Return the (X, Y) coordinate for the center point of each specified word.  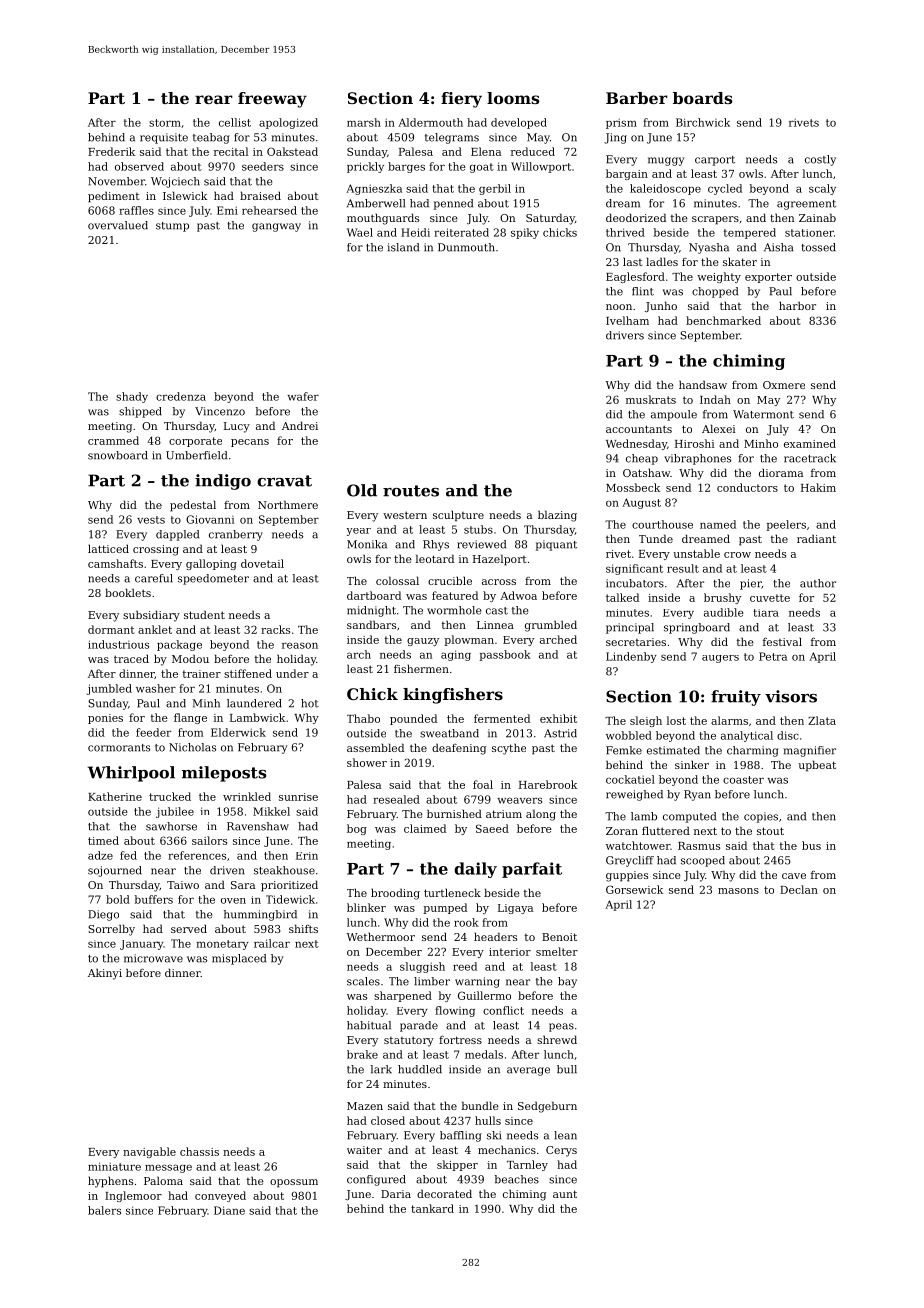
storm (165, 123)
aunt (565, 1194)
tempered (750, 233)
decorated (444, 1193)
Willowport (541, 167)
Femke (624, 750)
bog (357, 829)
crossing (156, 550)
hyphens (110, 1182)
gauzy (423, 642)
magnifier (810, 751)
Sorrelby (111, 930)
